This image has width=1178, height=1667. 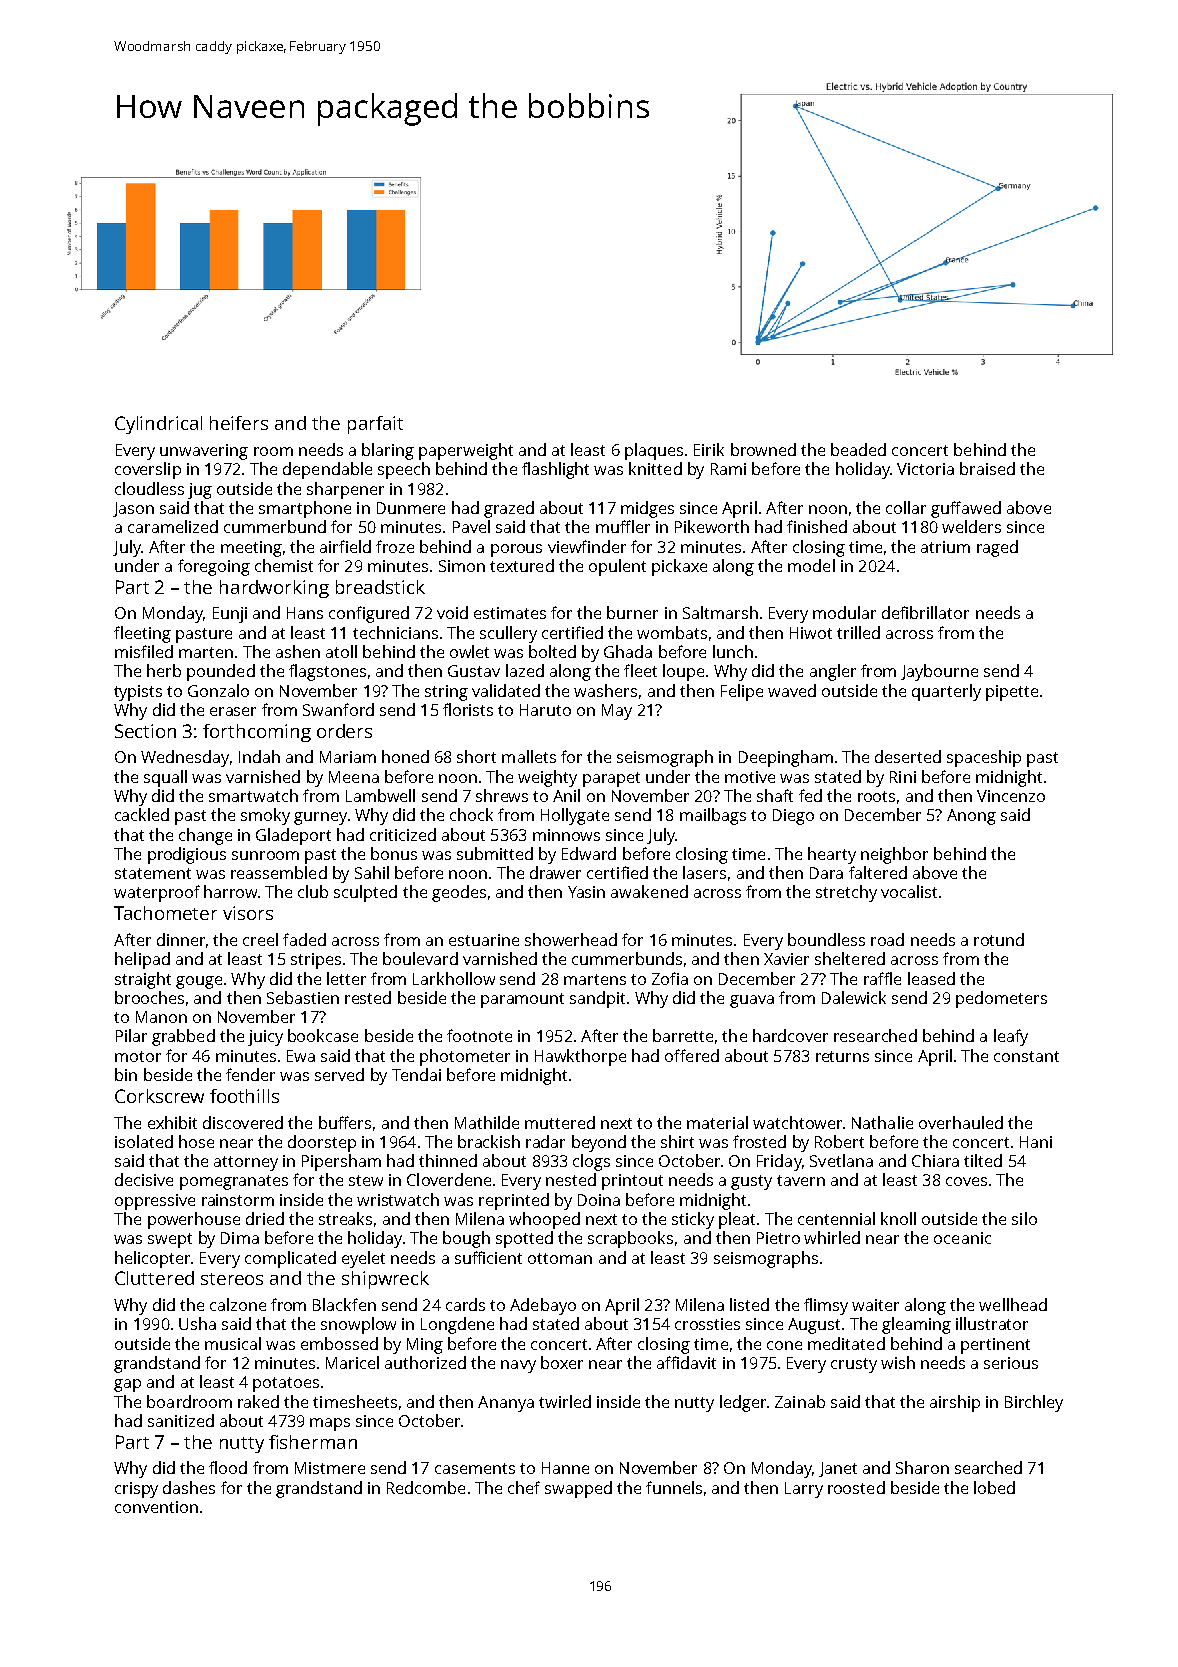 What do you see at coordinates (683, 672) in the image?
I see `loupe` at bounding box center [683, 672].
